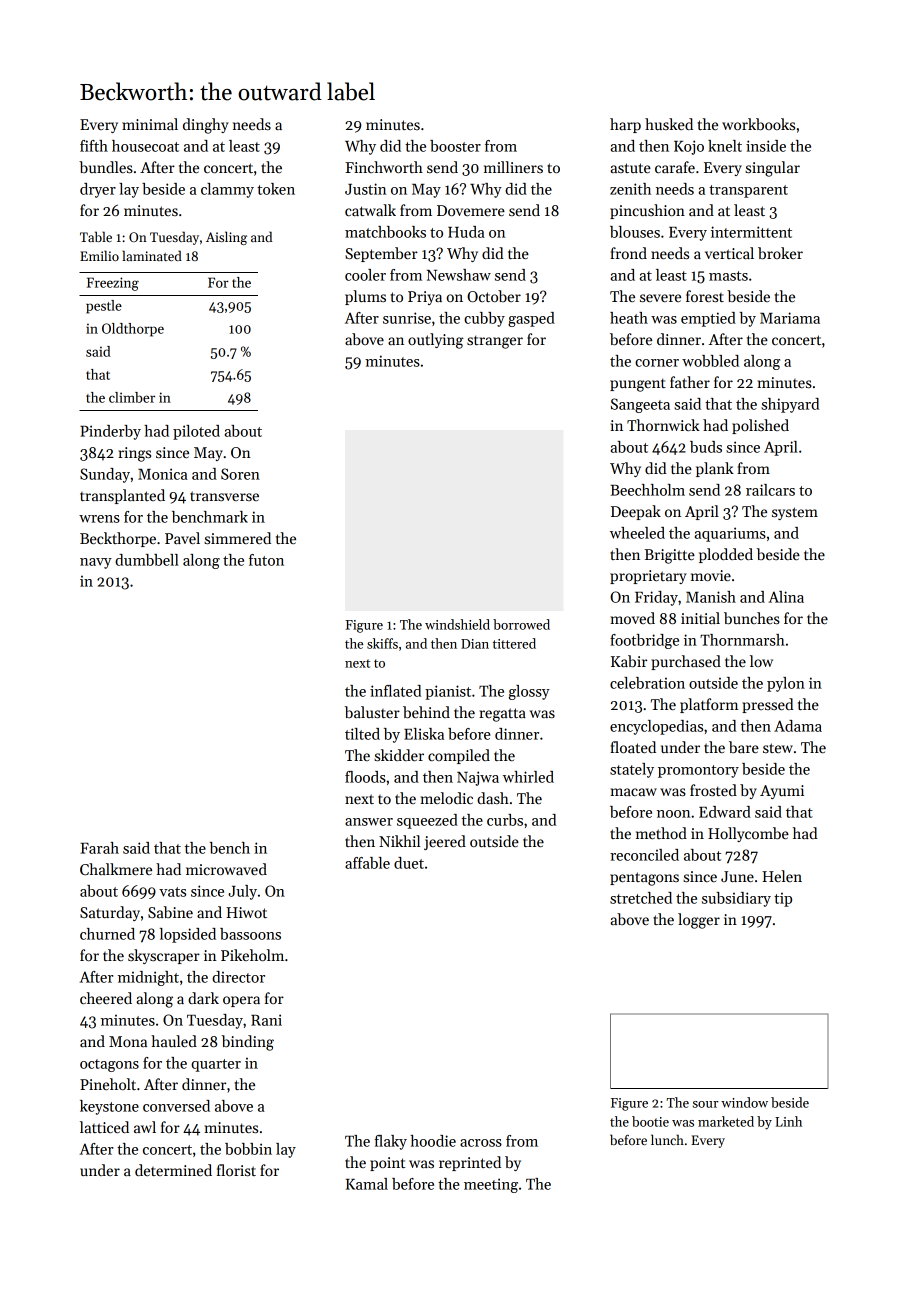 The height and width of the document is (1316, 908). What do you see at coordinates (128, 1041) in the document?
I see `Mona` at bounding box center [128, 1041].
